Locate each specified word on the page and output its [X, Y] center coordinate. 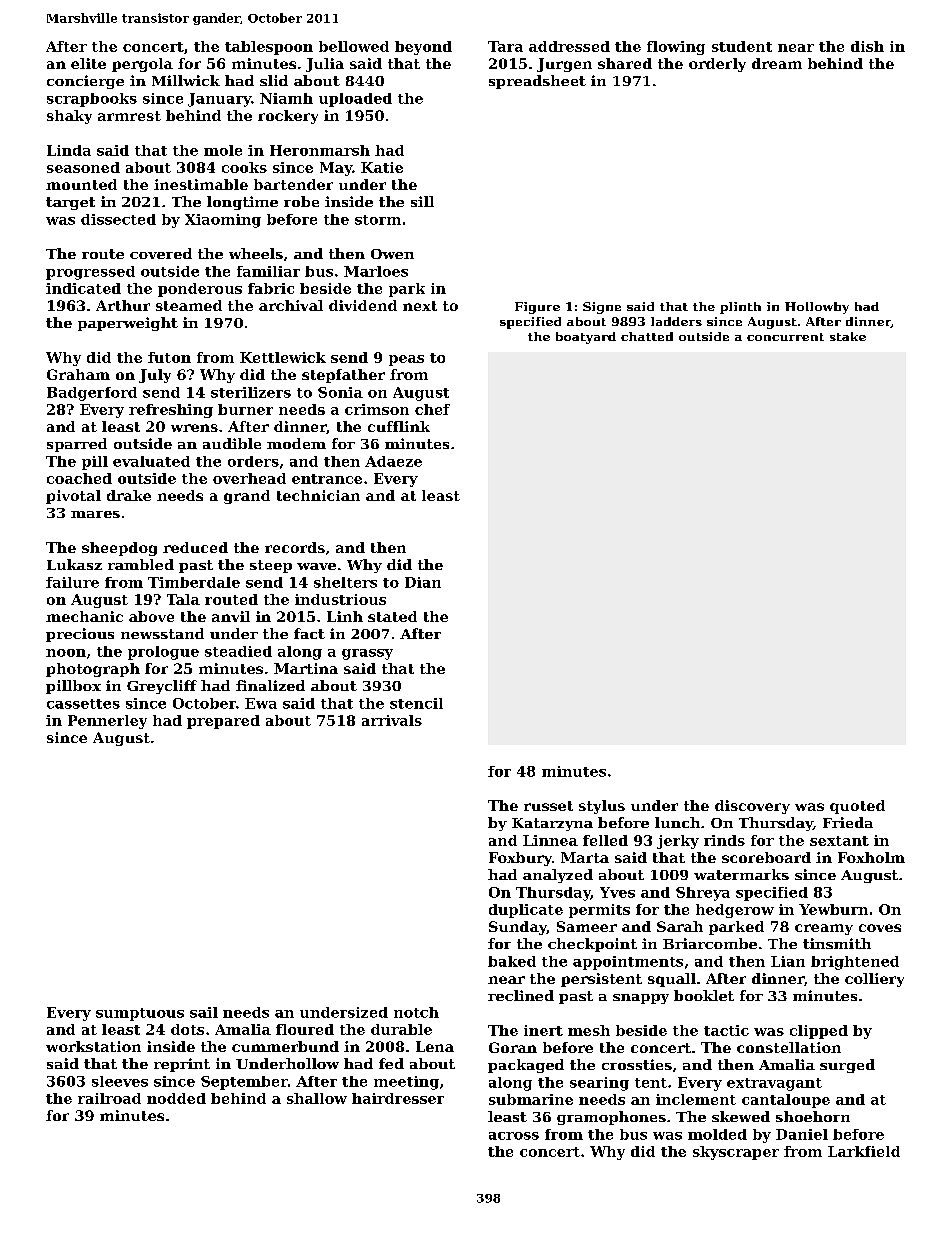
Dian [423, 582]
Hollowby [817, 308]
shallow [317, 1098]
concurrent [785, 337]
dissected [118, 219]
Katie [382, 167]
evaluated [151, 461]
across [514, 1136]
